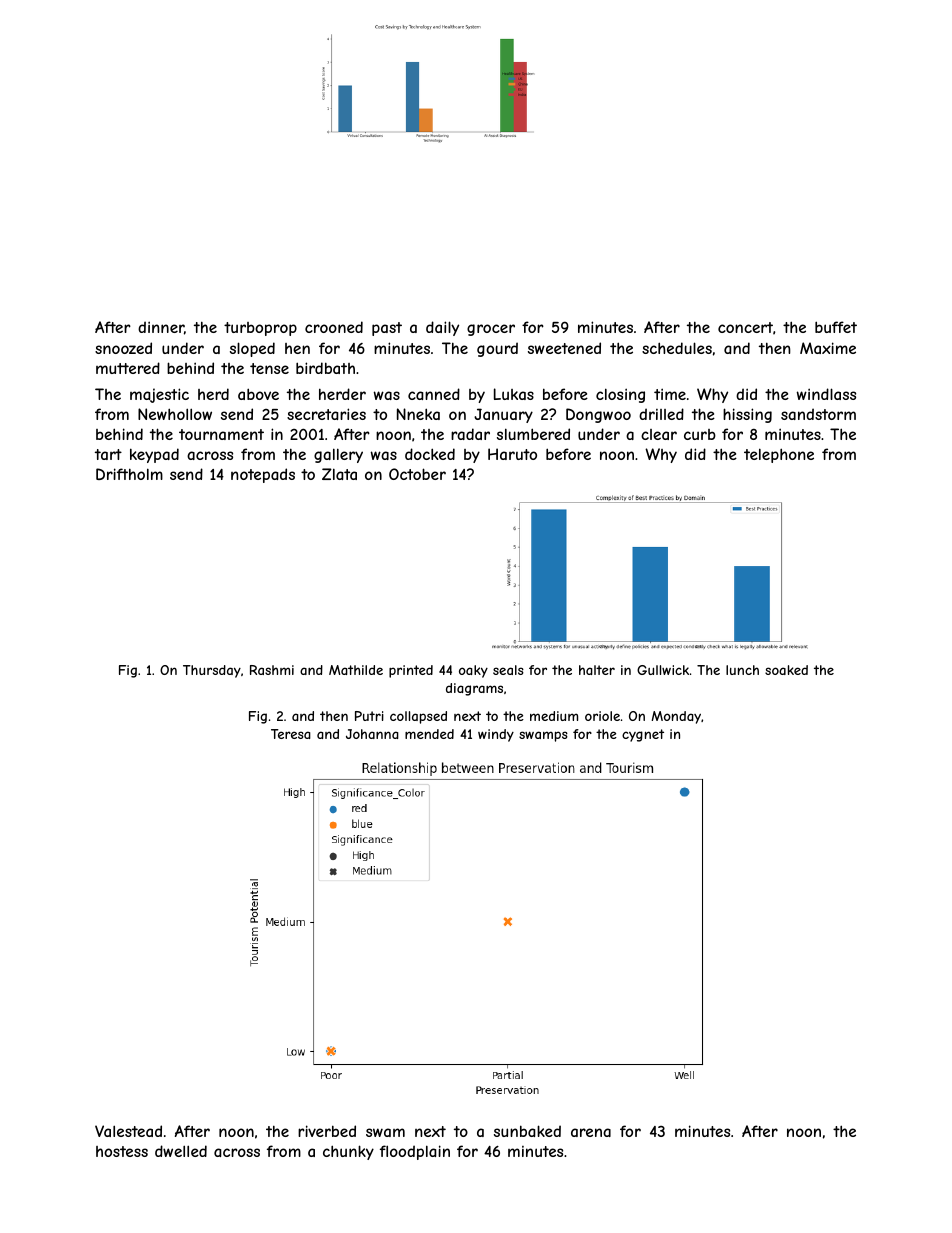  Describe the element at coordinates (779, 455) in the screenshot. I see `telephone` at that location.
